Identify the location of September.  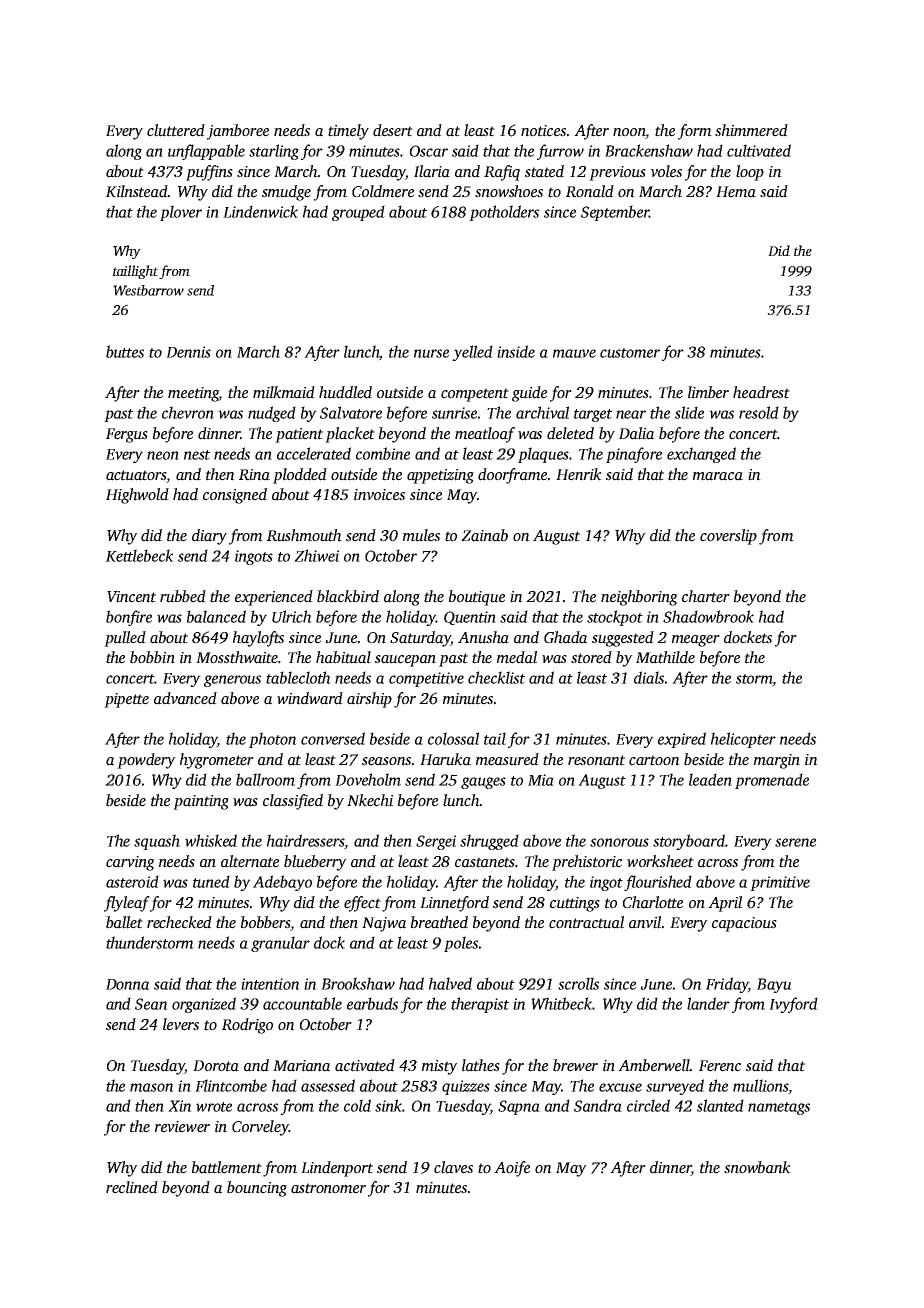
(615, 213).
